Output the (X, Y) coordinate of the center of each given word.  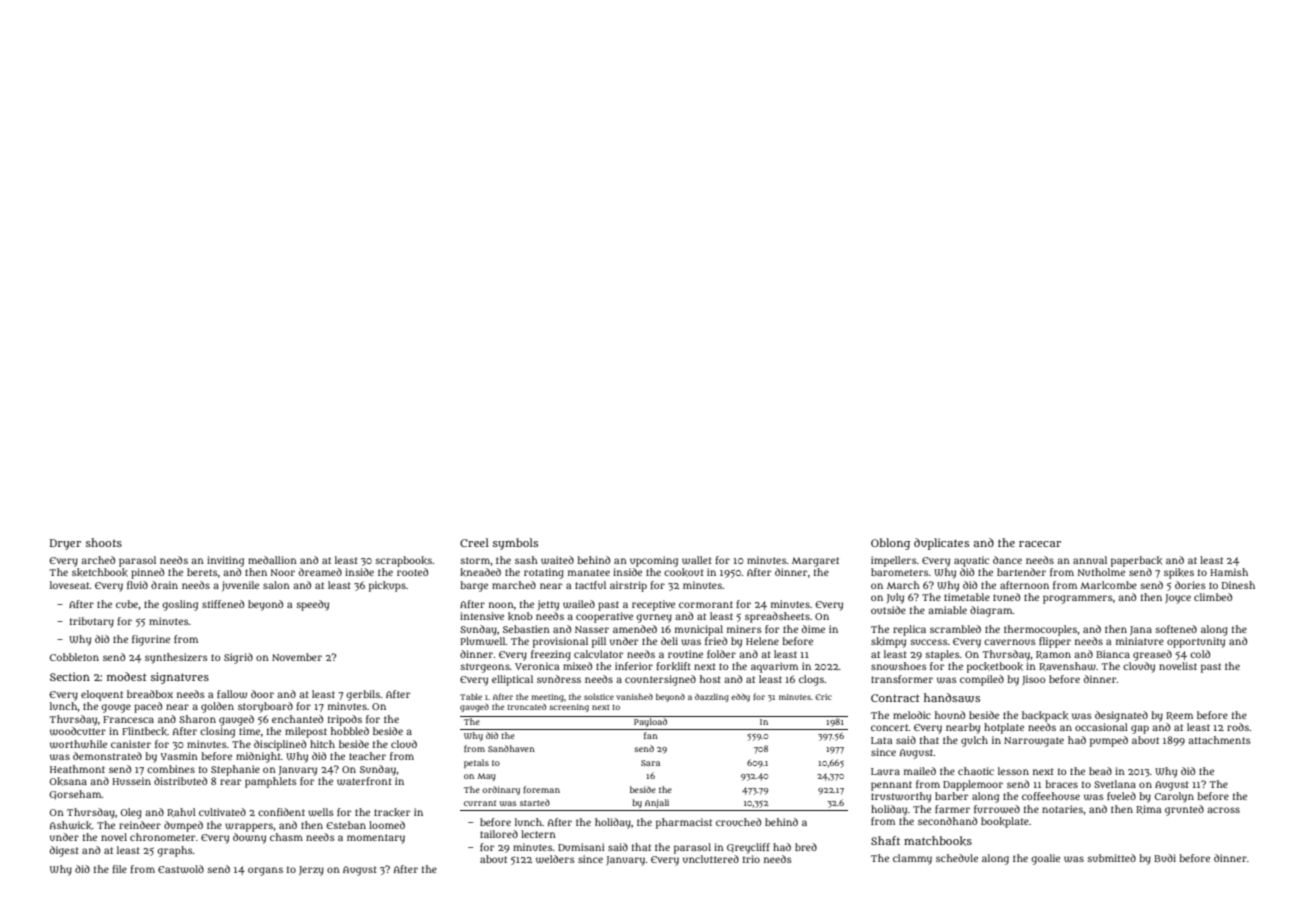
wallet (697, 560)
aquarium (774, 667)
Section (70, 676)
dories (1190, 585)
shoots (104, 542)
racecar (1040, 544)
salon (276, 585)
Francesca (128, 719)
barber (951, 796)
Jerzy (311, 871)
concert (890, 727)
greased (1152, 655)
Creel (474, 542)
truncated (526, 706)
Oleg (131, 813)
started (535, 802)
